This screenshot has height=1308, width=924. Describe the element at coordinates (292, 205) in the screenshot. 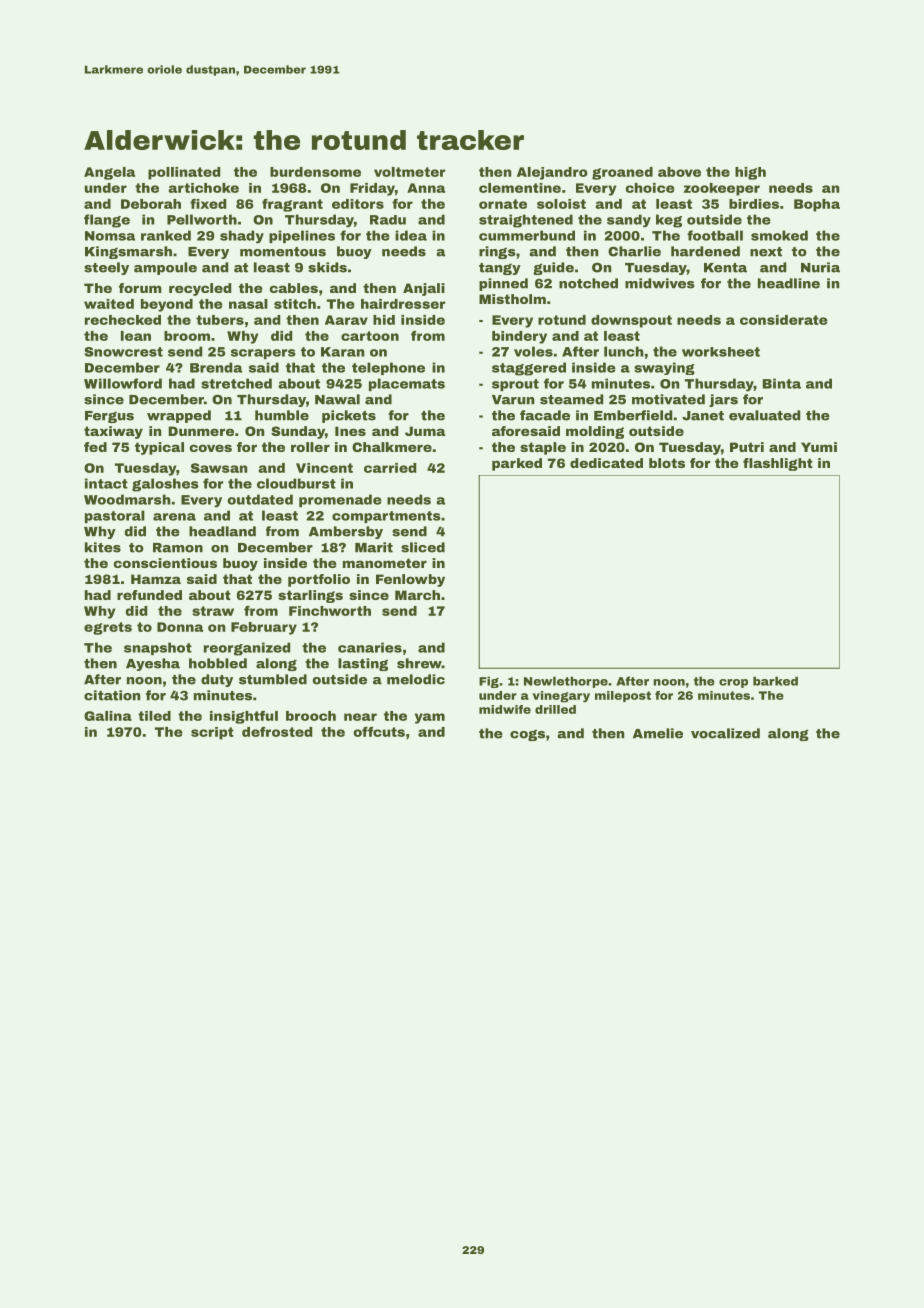

I see `fragrant` at that location.
